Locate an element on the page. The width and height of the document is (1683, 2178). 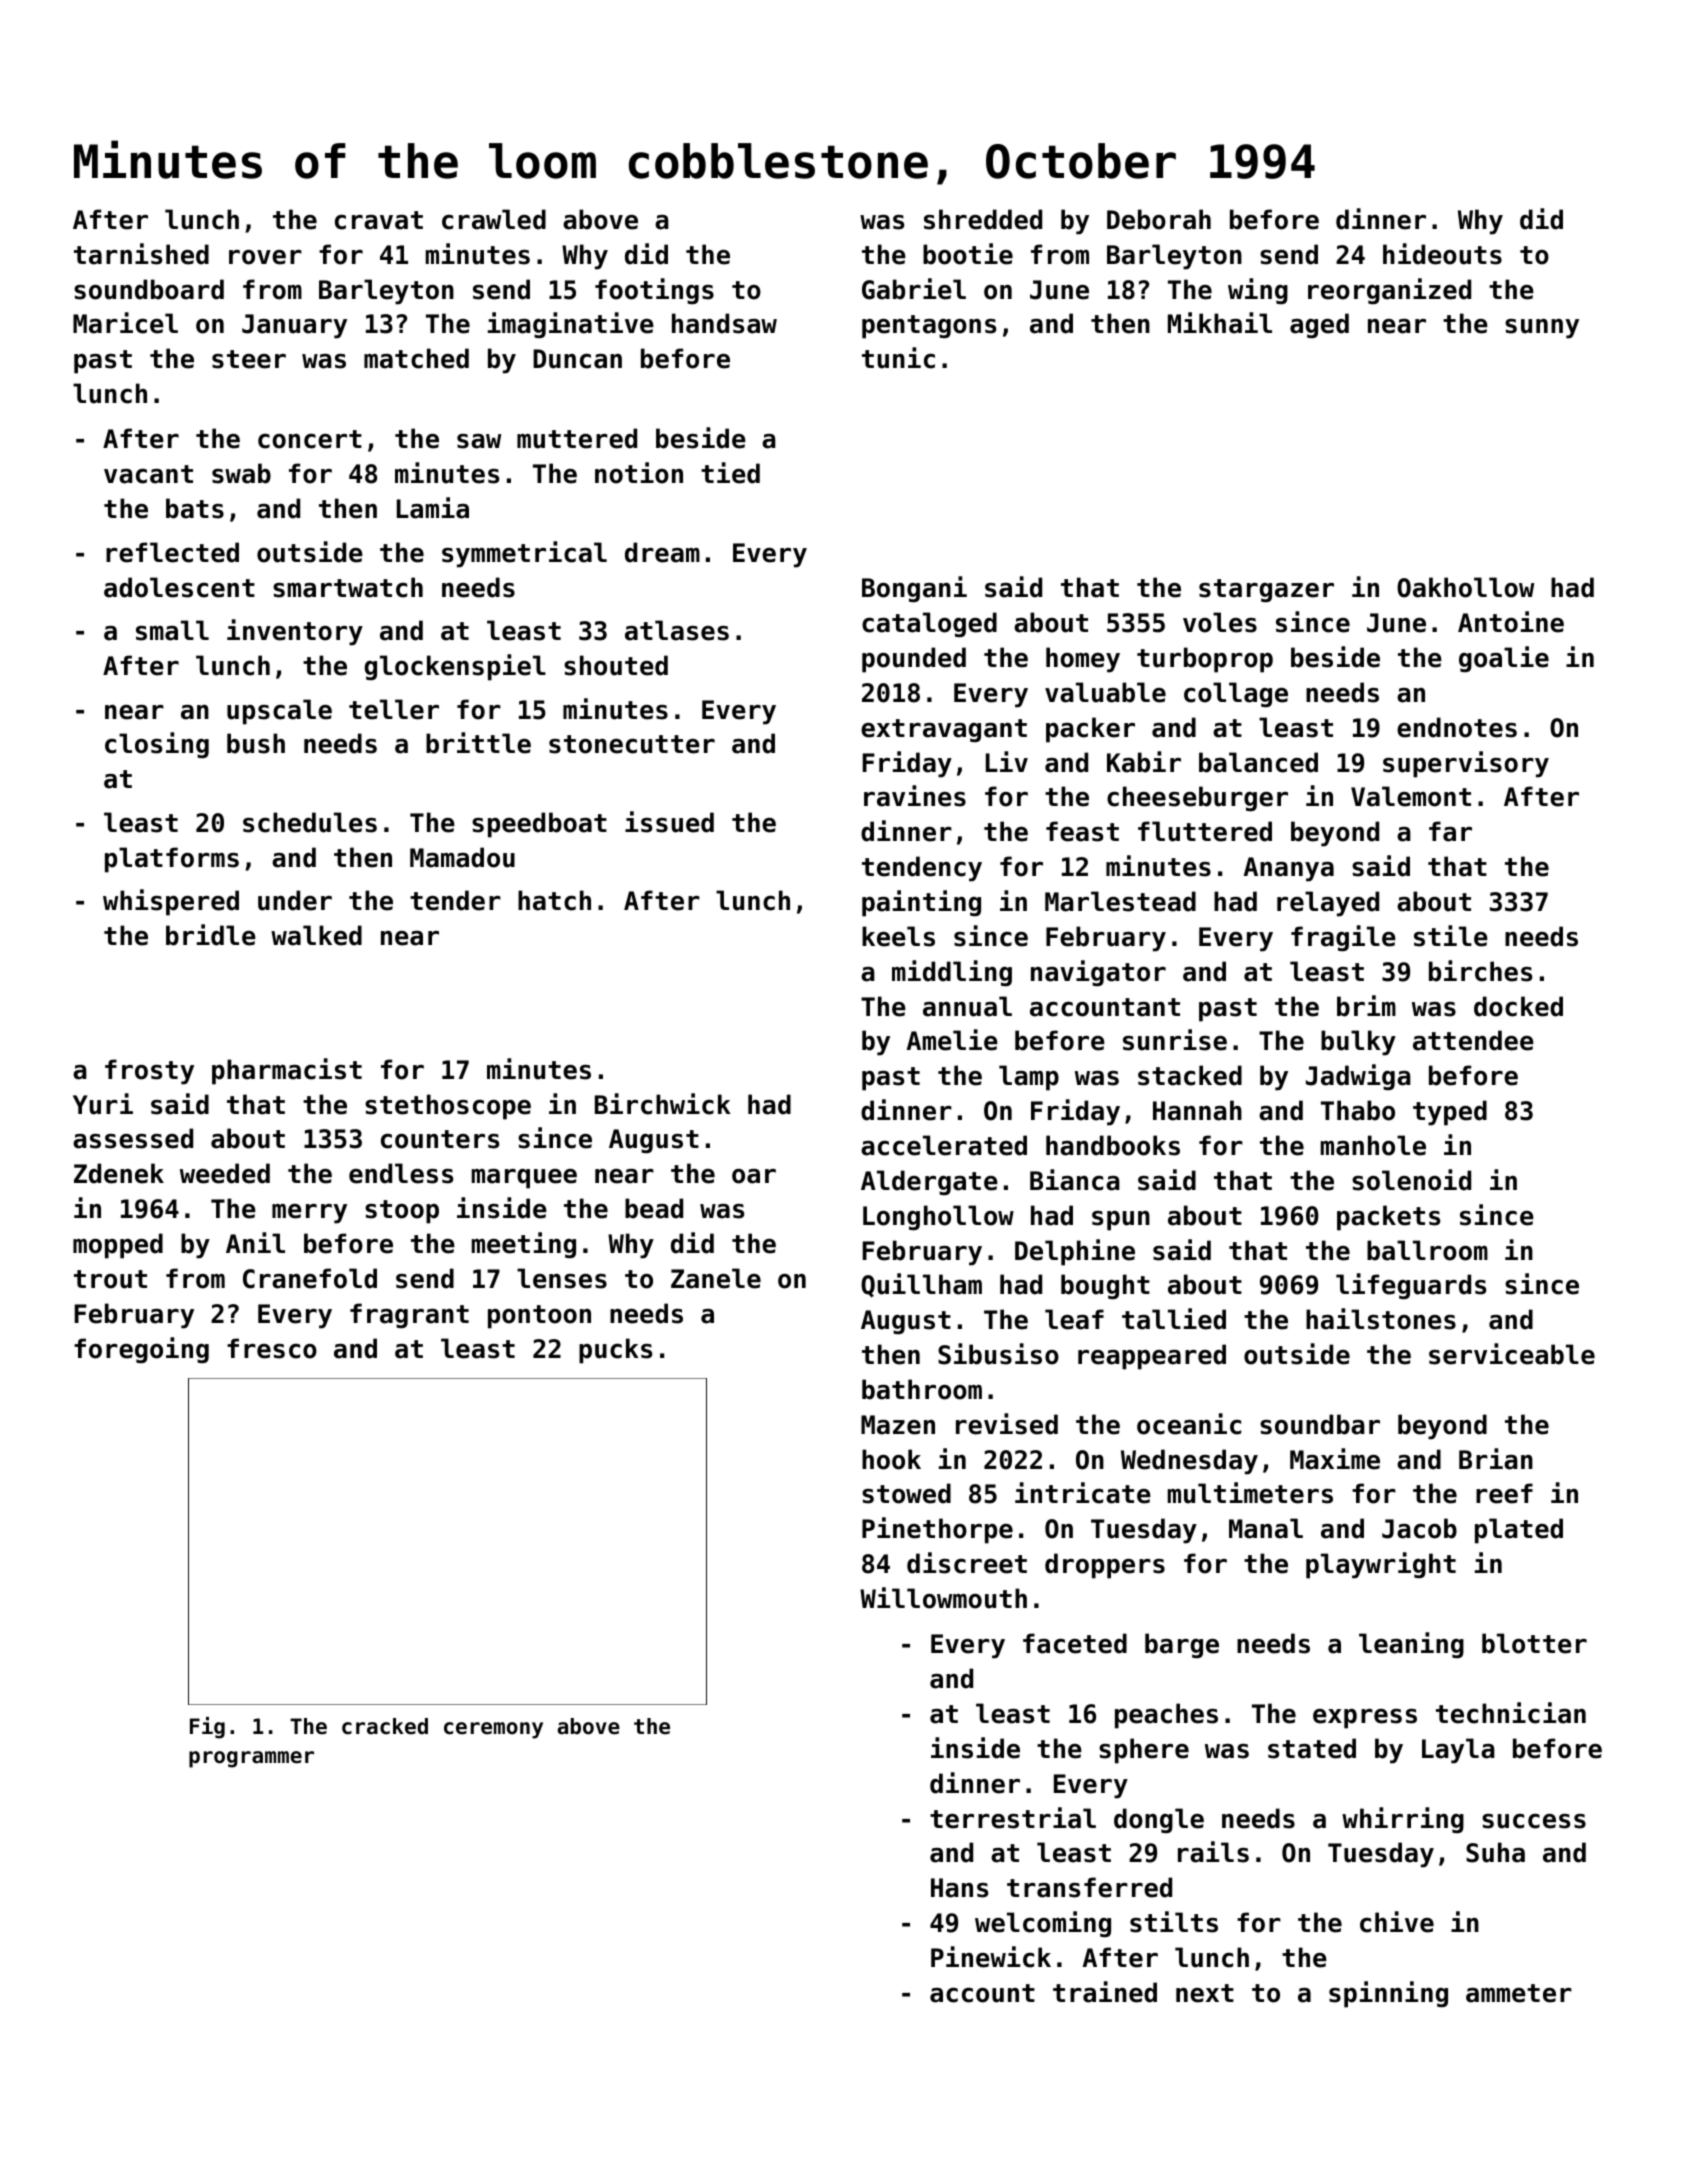
Fig is located at coordinates (207, 1728).
